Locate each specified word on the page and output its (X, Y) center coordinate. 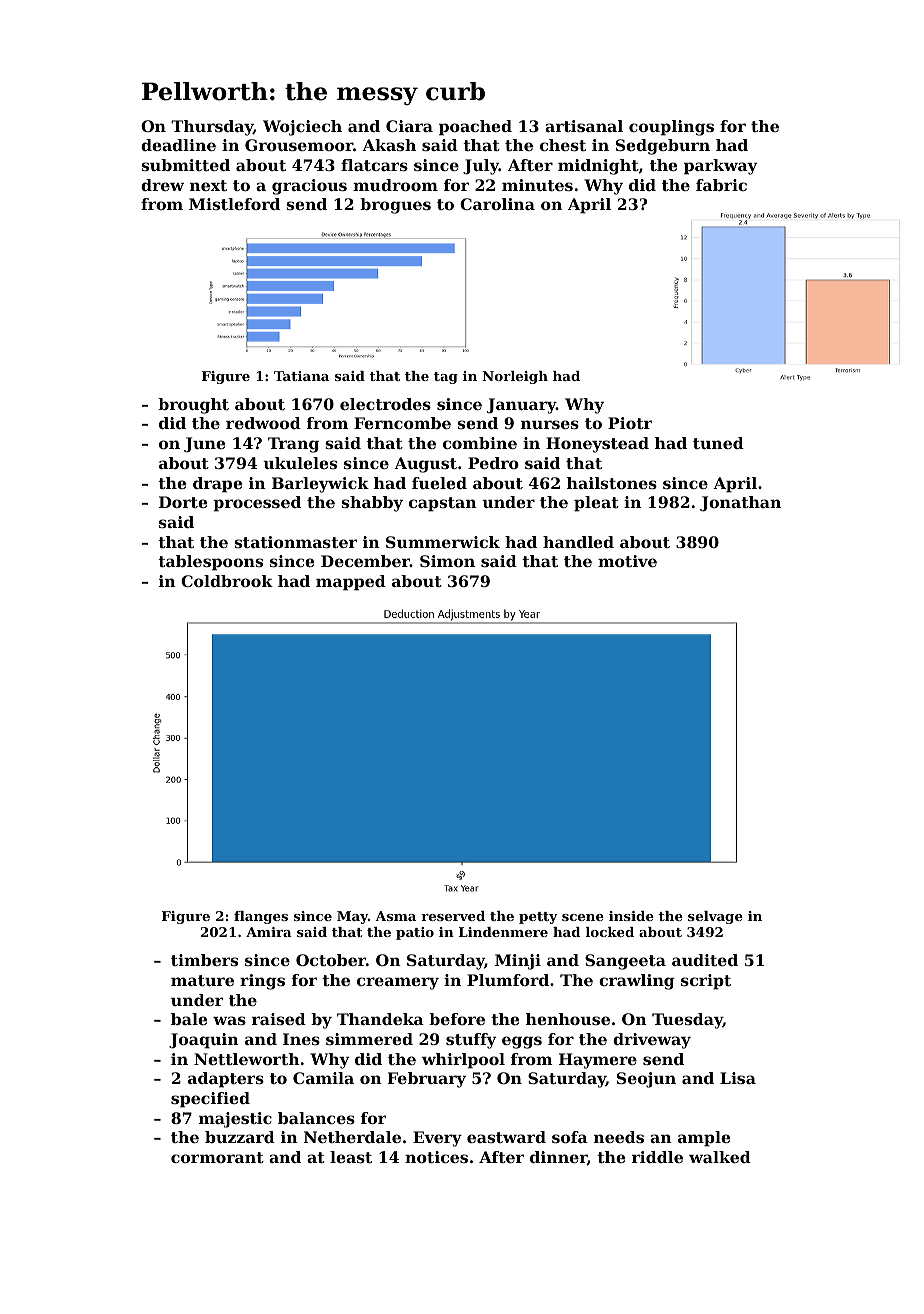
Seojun (646, 1080)
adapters (226, 1080)
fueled (439, 483)
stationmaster (295, 542)
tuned (718, 443)
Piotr (630, 423)
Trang (293, 445)
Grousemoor (299, 145)
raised (279, 1019)
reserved (453, 916)
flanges (261, 917)
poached (475, 128)
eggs (522, 1042)
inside (631, 916)
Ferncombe (402, 423)
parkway (720, 167)
